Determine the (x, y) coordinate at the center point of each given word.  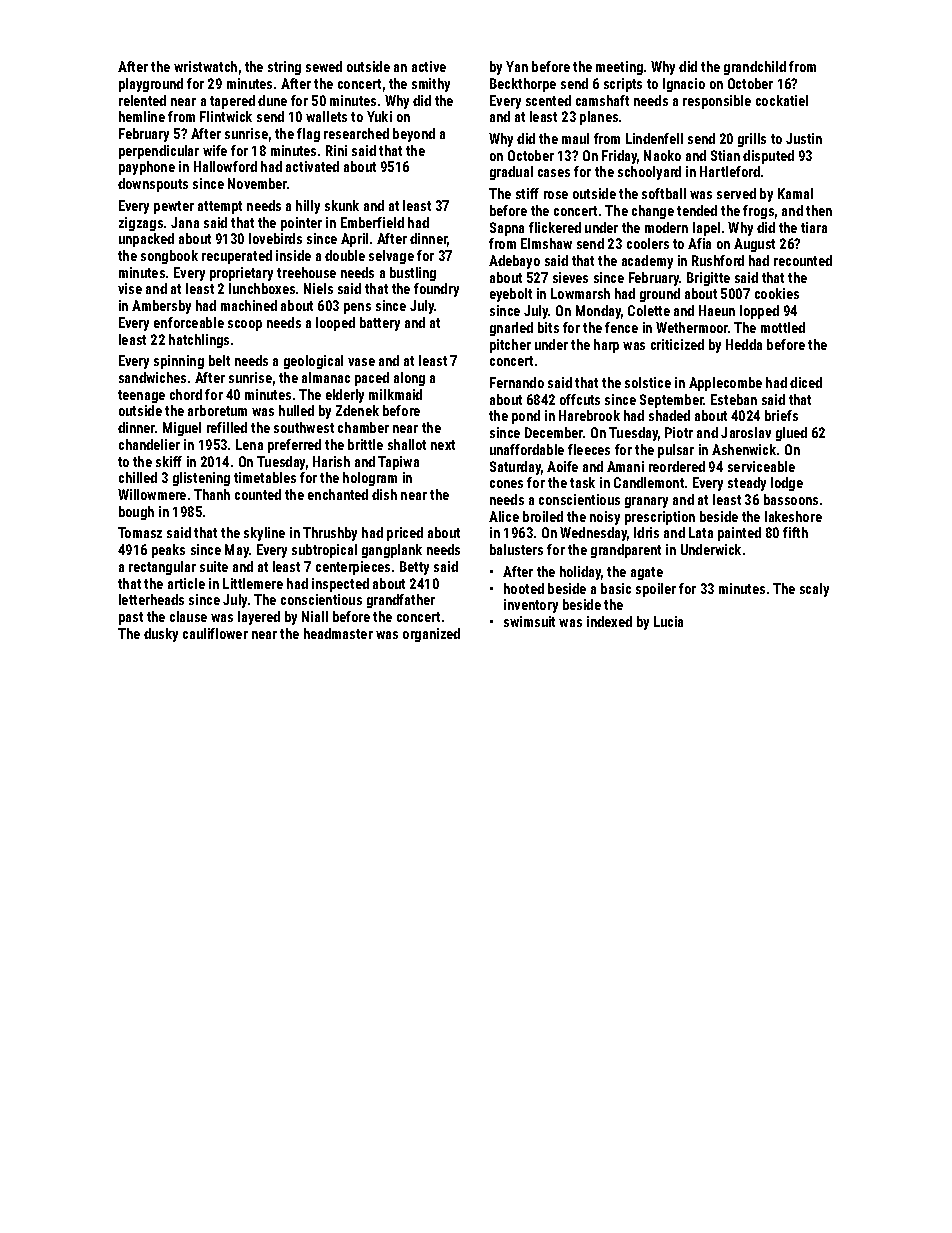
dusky (161, 635)
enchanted (338, 494)
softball (664, 193)
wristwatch (205, 66)
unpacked (146, 240)
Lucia (668, 621)
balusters (516, 549)
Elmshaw (546, 243)
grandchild (755, 68)
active (429, 66)
